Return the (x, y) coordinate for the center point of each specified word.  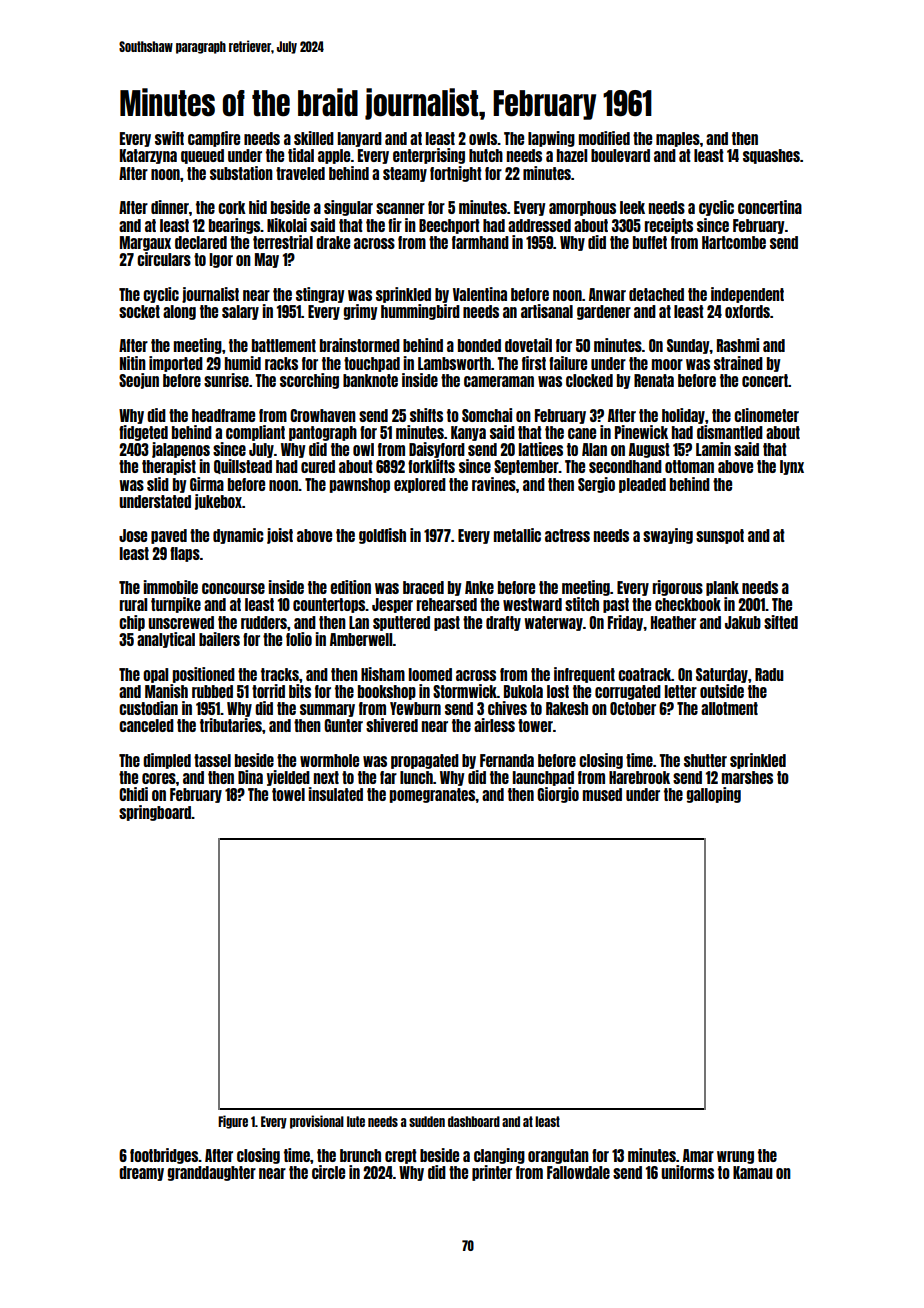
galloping (714, 795)
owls (483, 138)
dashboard (474, 1121)
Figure (233, 1122)
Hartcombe (734, 242)
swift (169, 138)
